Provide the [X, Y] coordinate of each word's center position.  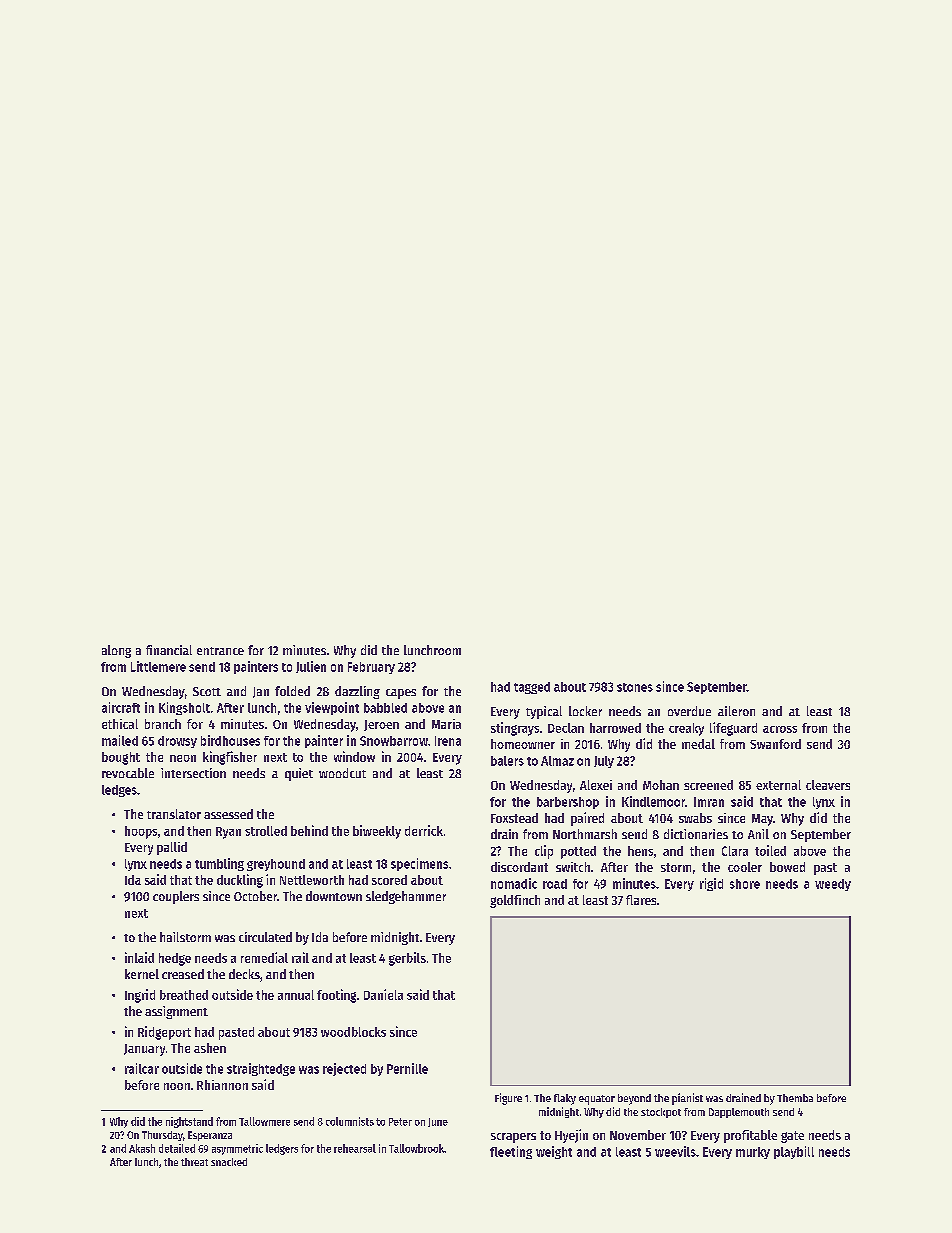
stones [635, 687]
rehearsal [355, 1148]
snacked [229, 1162]
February [371, 668]
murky [753, 1153]
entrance [220, 651]
